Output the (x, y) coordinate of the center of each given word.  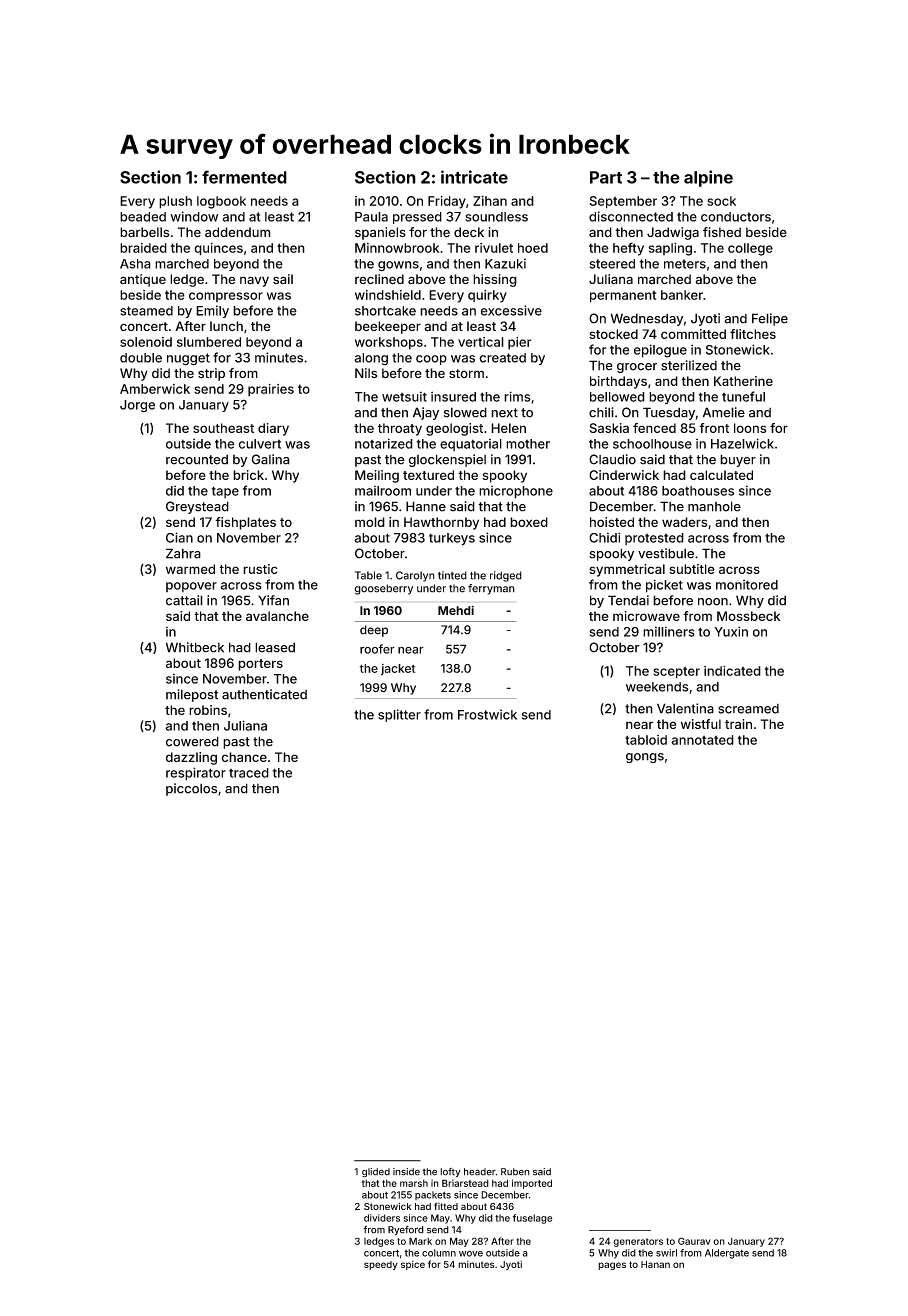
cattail (184, 600)
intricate (474, 177)
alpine (708, 178)
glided (376, 1173)
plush (175, 202)
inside (406, 1172)
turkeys (452, 539)
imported (532, 1184)
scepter (676, 673)
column (439, 1253)
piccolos (191, 789)
